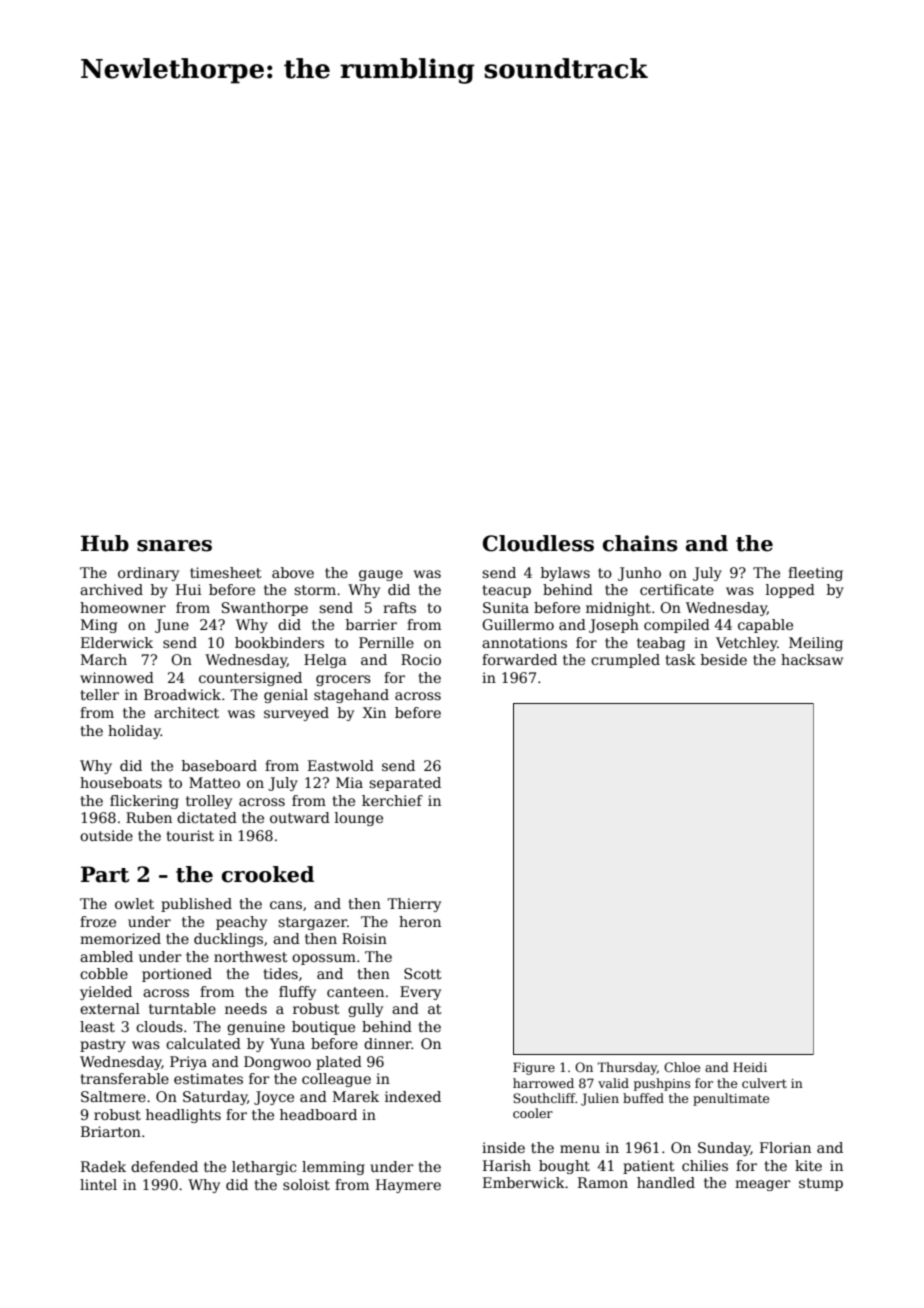 This screenshot has height=1308, width=924. Describe the element at coordinates (219, 765) in the screenshot. I see `baseboard` at that location.
